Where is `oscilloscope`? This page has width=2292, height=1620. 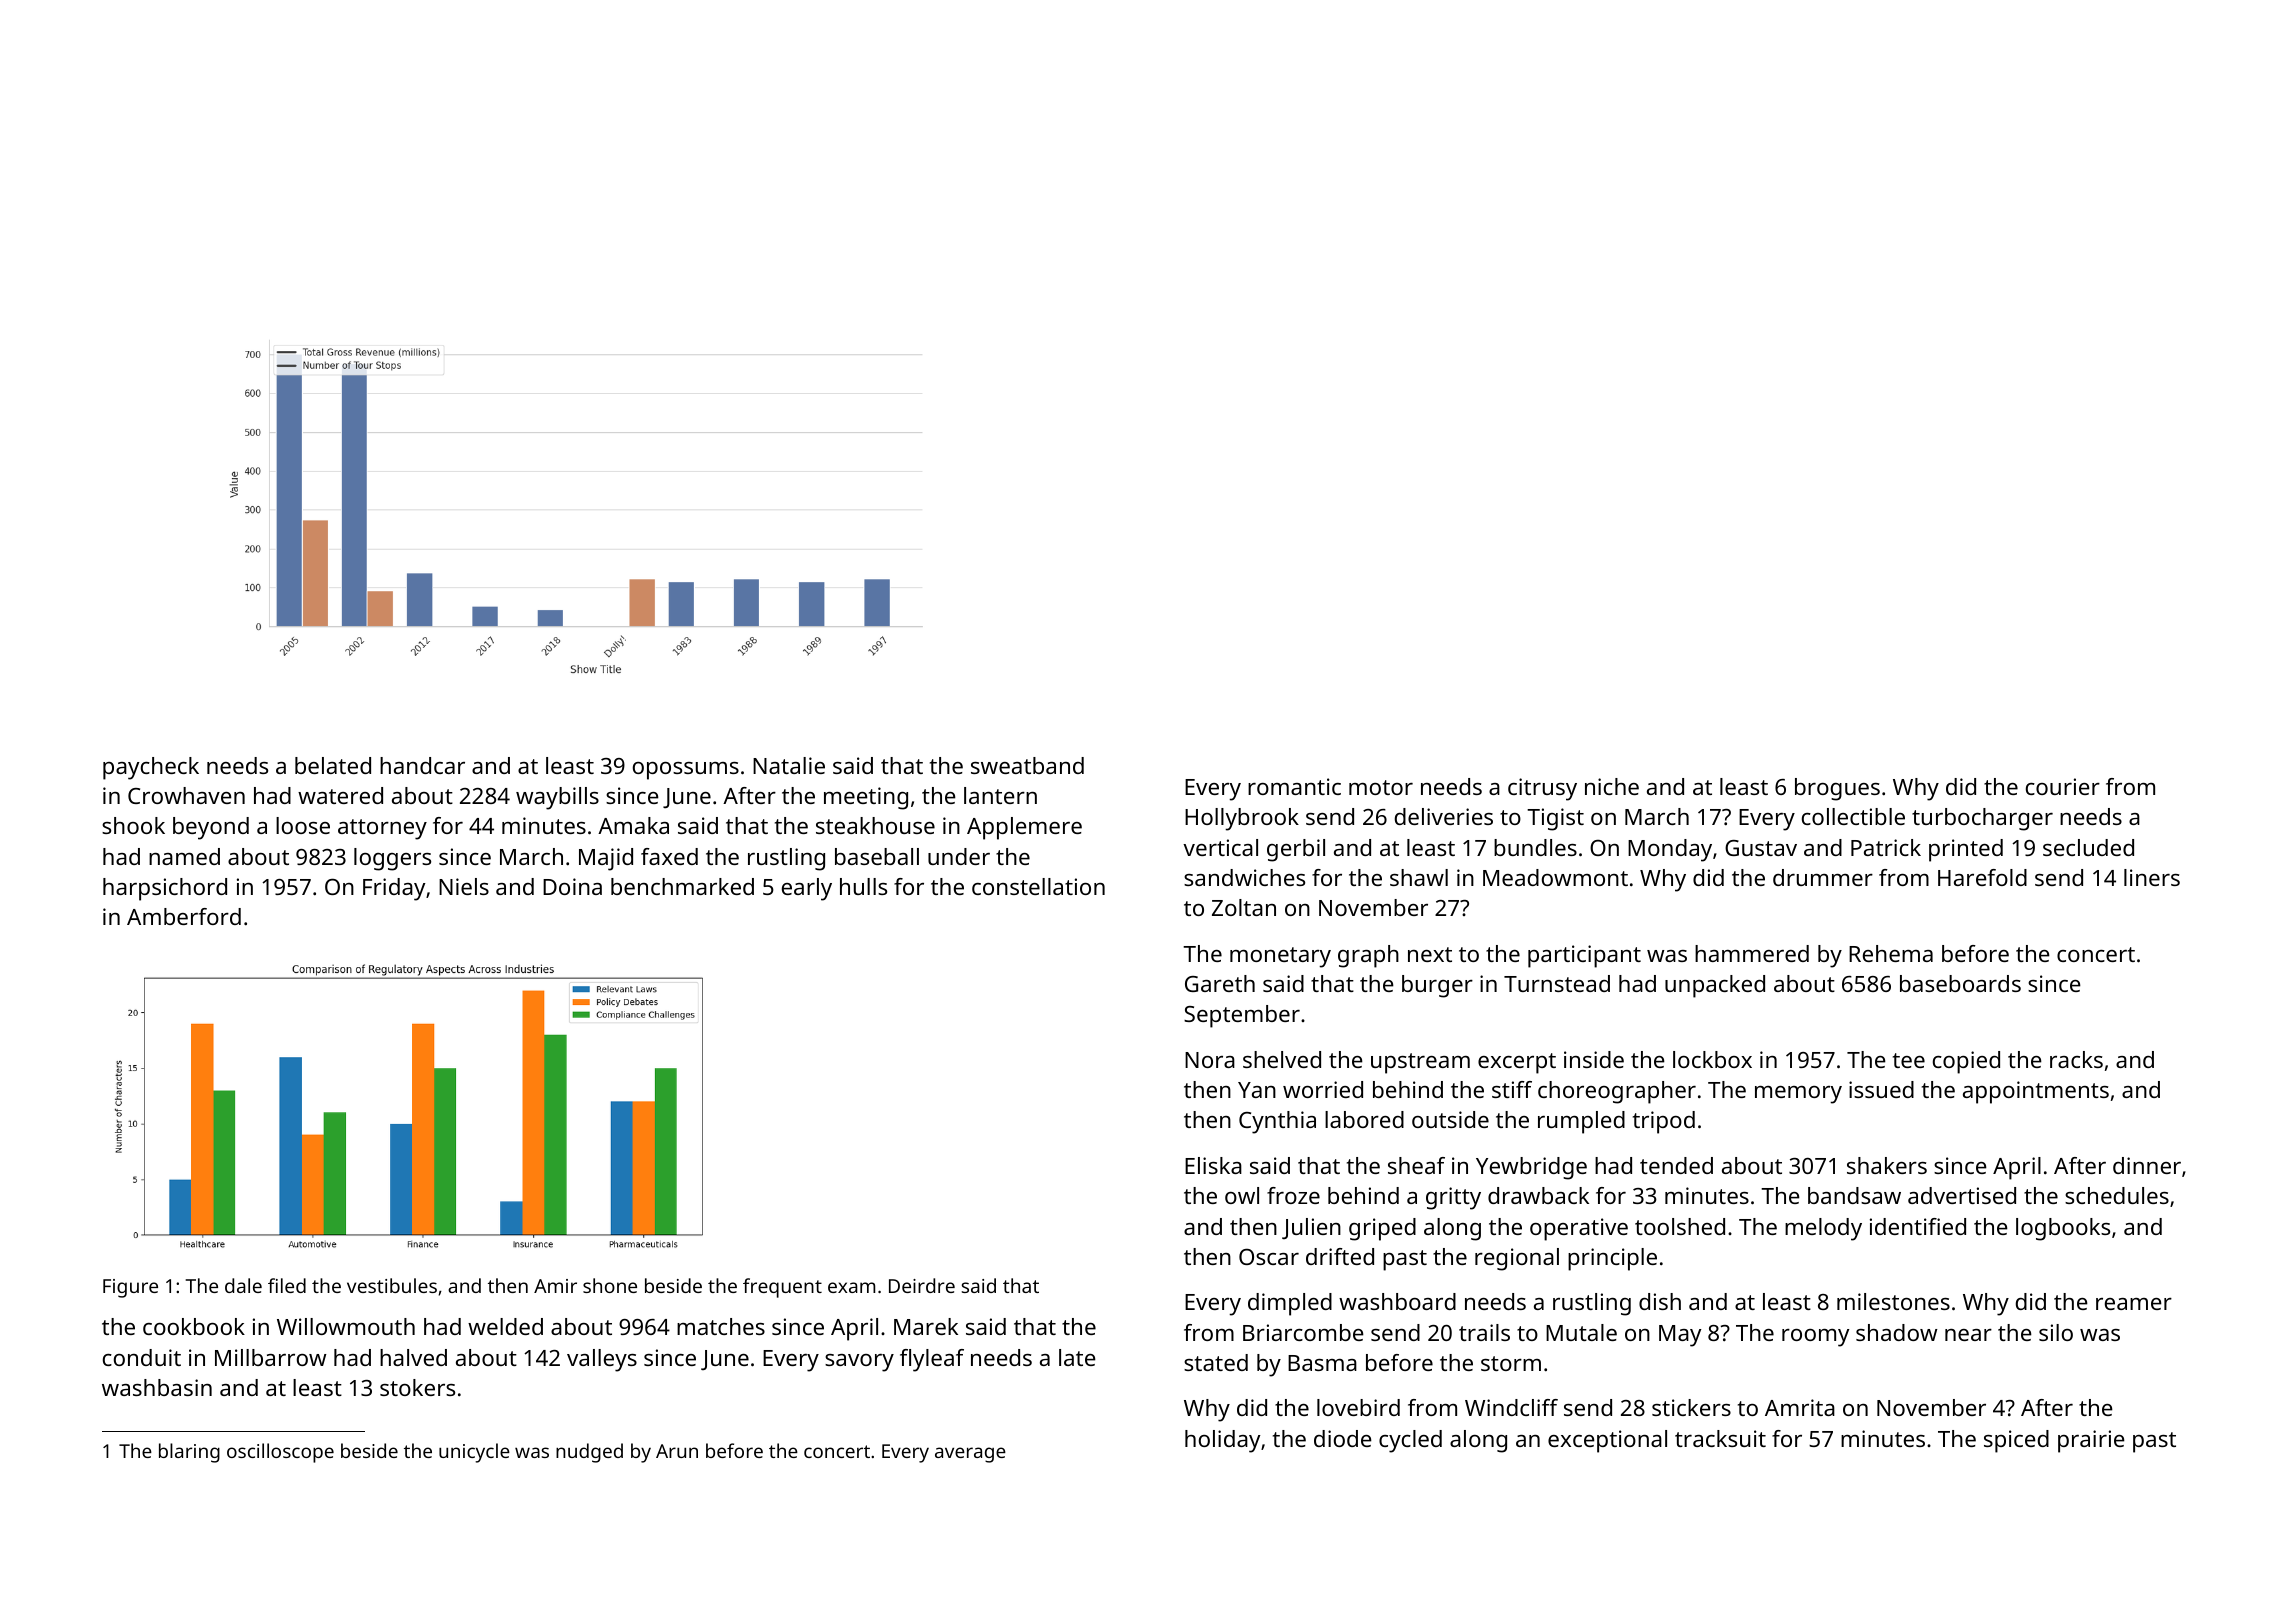
oscilloscope is located at coordinates (280, 1453).
